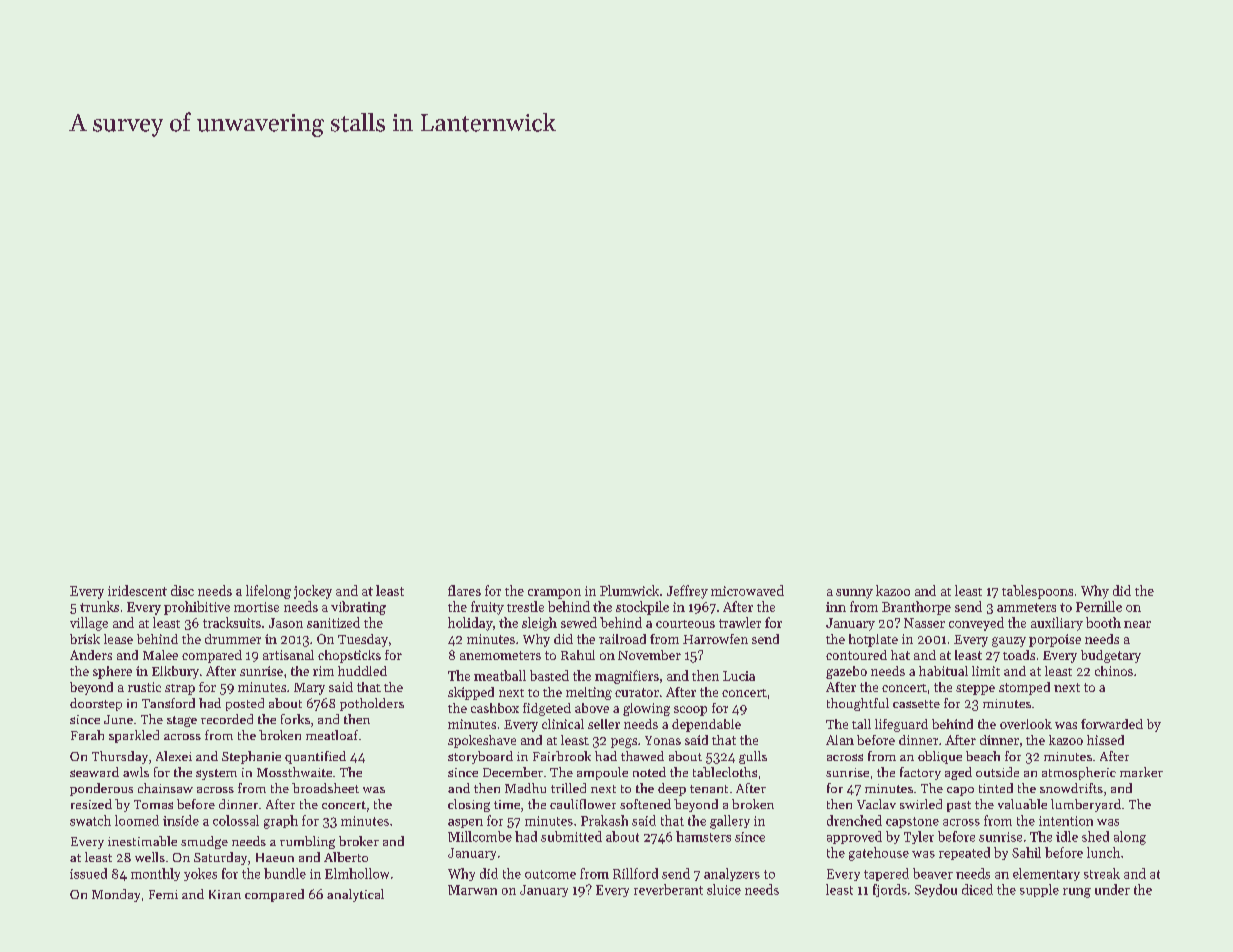  What do you see at coordinates (116, 895) in the image?
I see `Monday` at bounding box center [116, 895].
